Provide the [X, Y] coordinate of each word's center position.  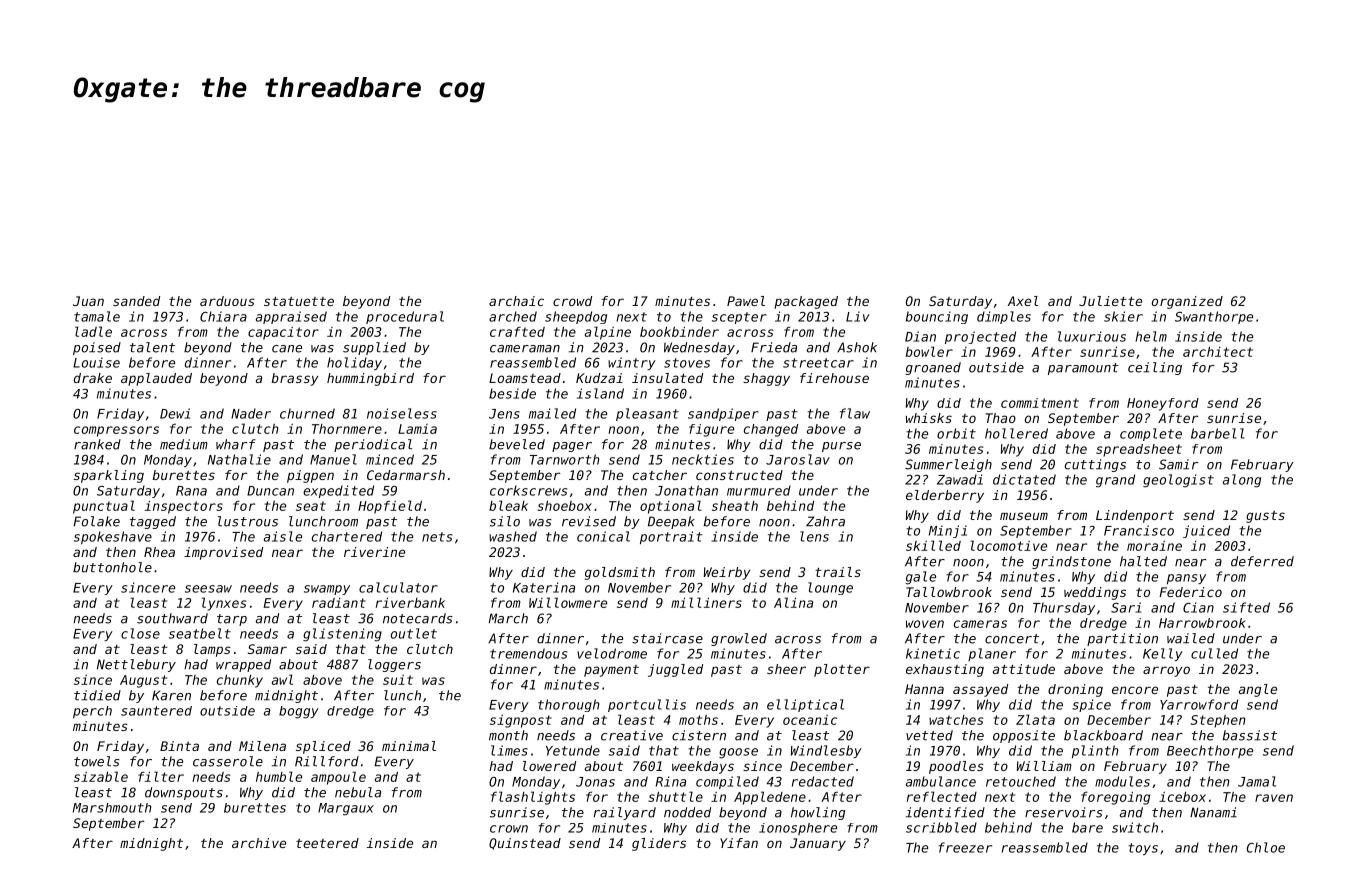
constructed [739, 475]
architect [1218, 351]
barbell [1217, 433]
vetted [929, 735]
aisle [283, 536]
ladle [93, 331]
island [600, 393]
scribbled [941, 827]
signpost [521, 721]
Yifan [739, 843]
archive [259, 843]
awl [282, 679]
